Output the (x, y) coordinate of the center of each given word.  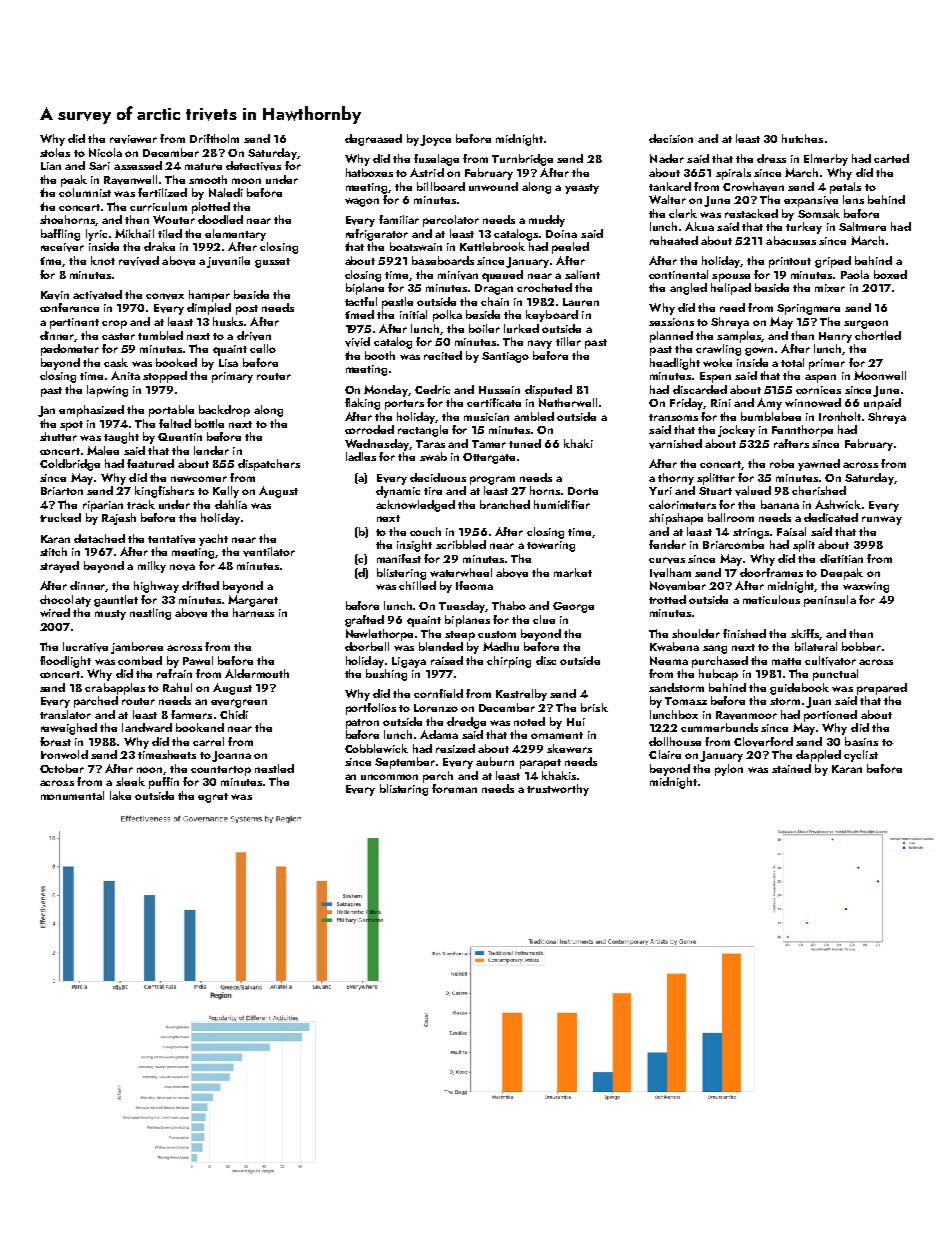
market (573, 572)
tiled (170, 233)
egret (213, 798)
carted (891, 158)
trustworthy (558, 790)
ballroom (731, 517)
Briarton (62, 491)
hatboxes (369, 172)
